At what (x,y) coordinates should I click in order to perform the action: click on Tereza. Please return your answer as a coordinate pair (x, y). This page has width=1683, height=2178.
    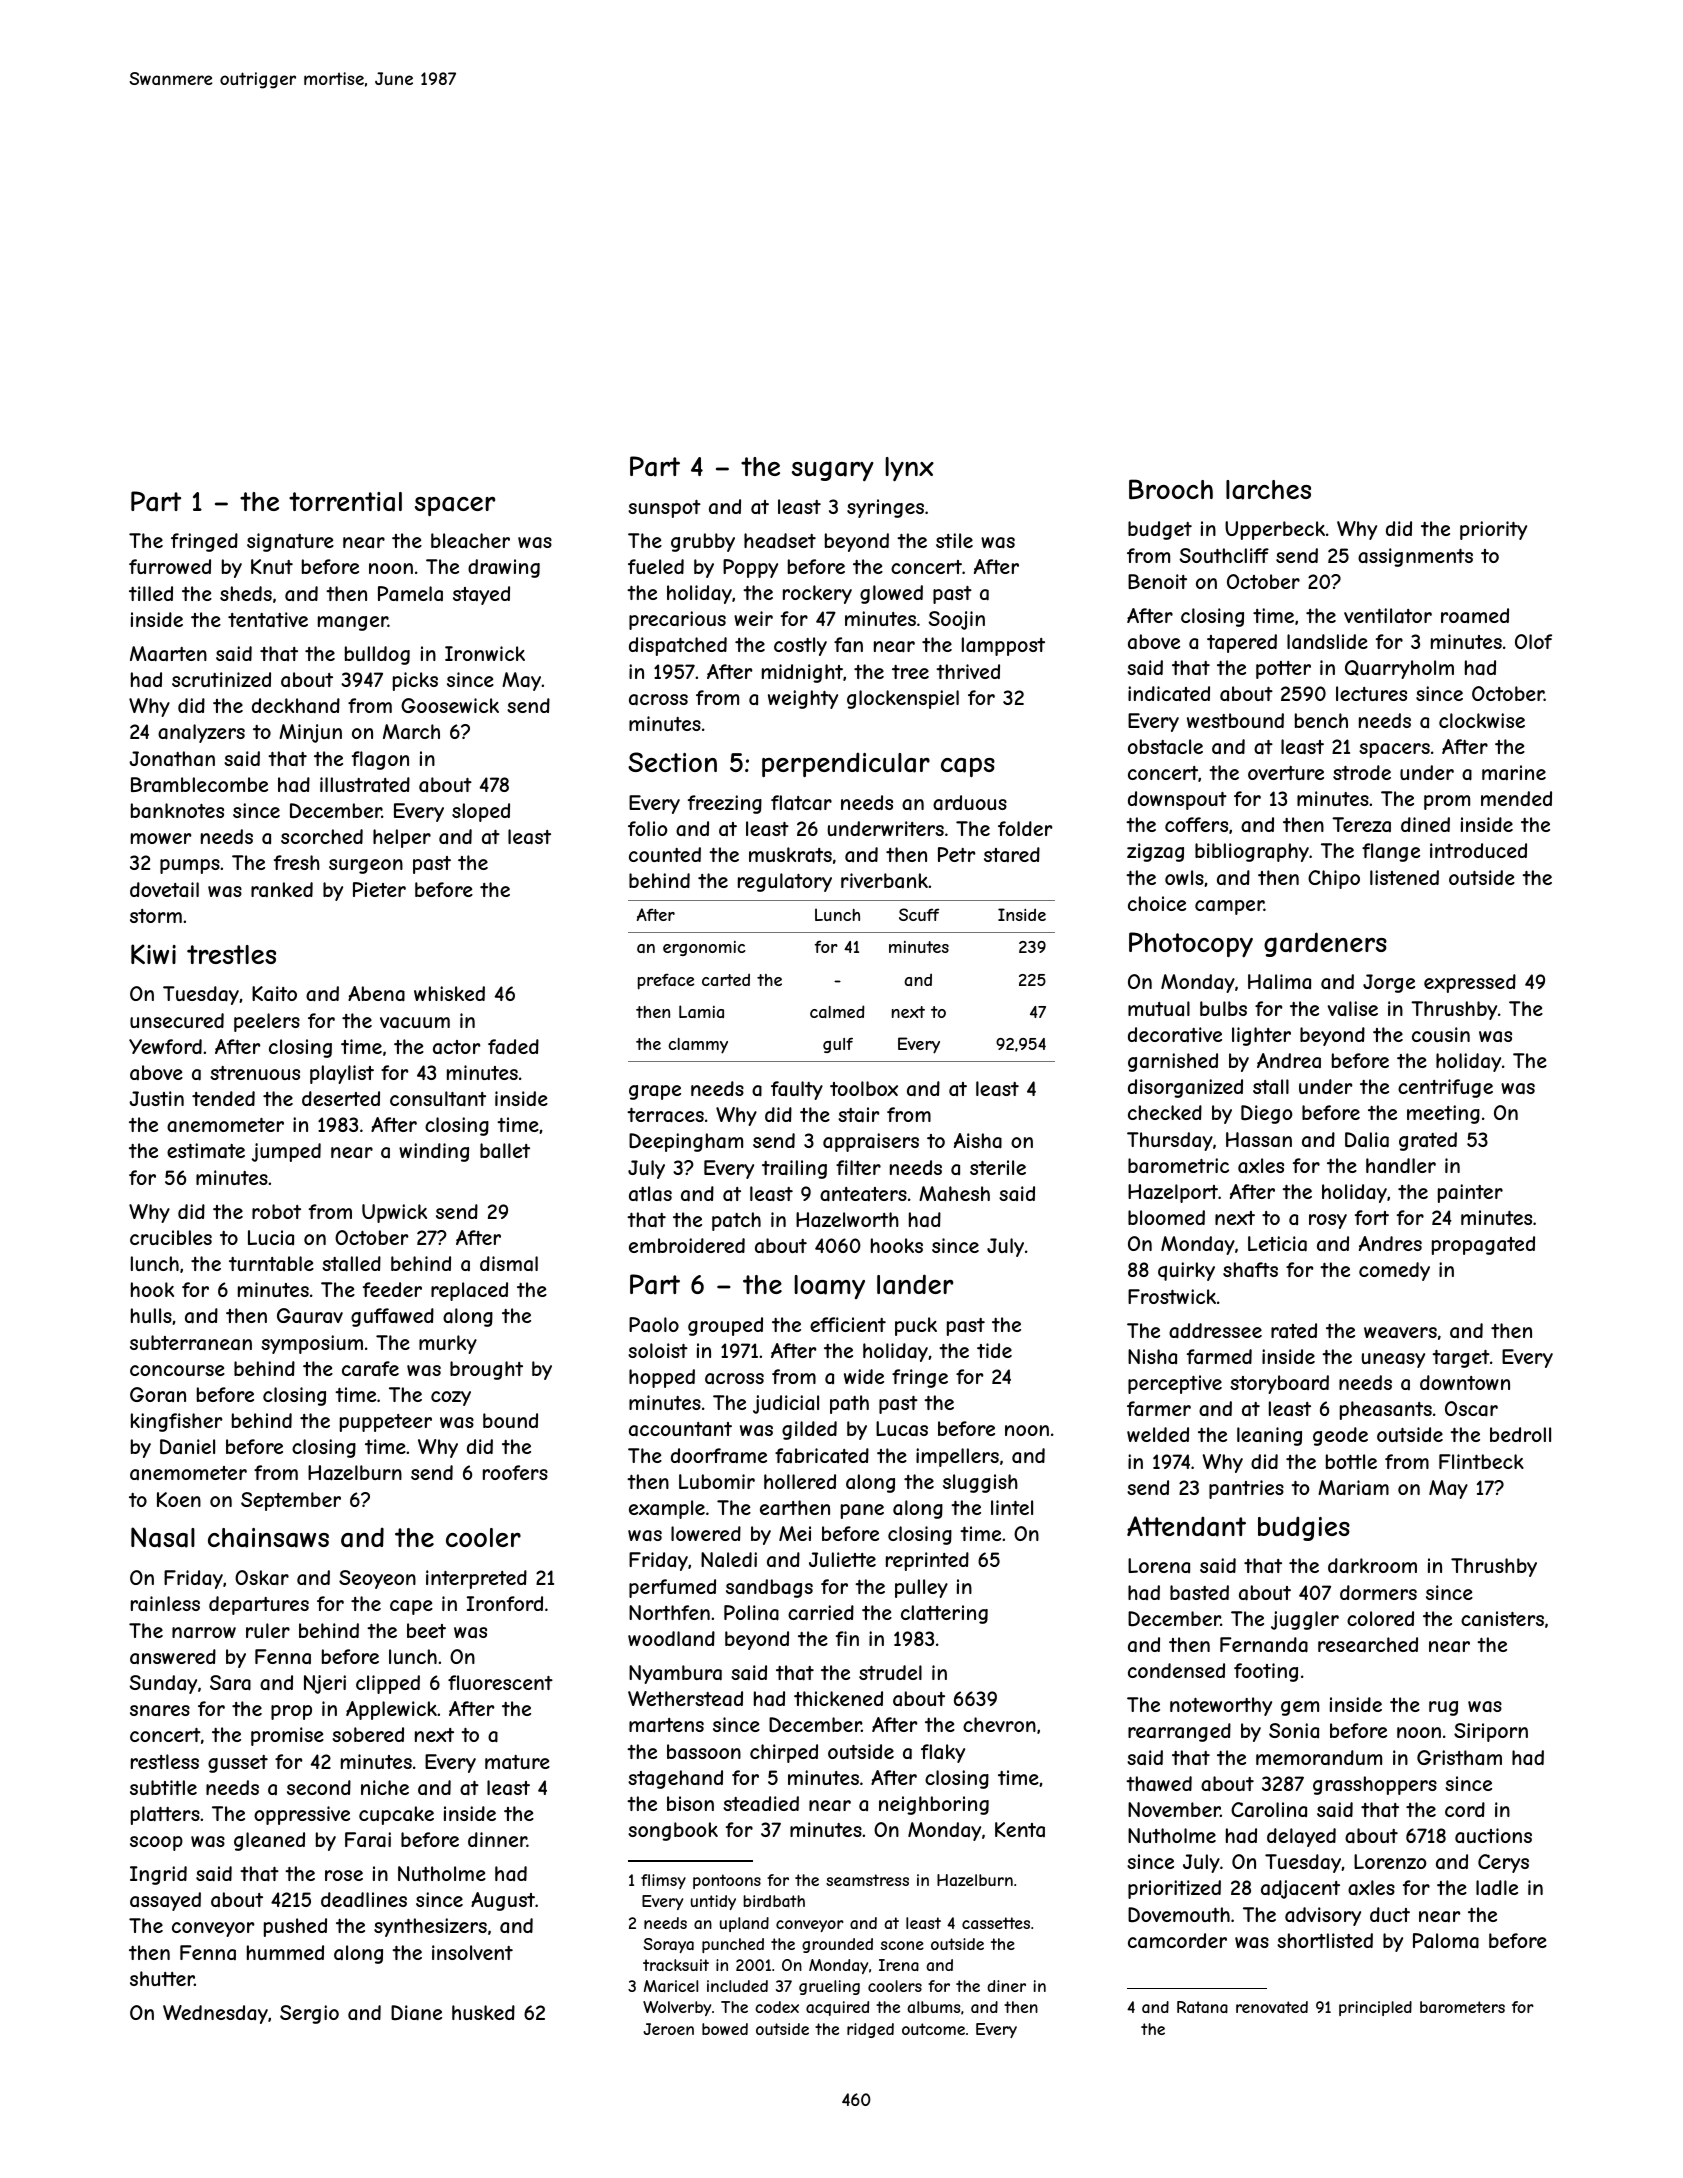
    Looking at the image, I should click on (1361, 824).
